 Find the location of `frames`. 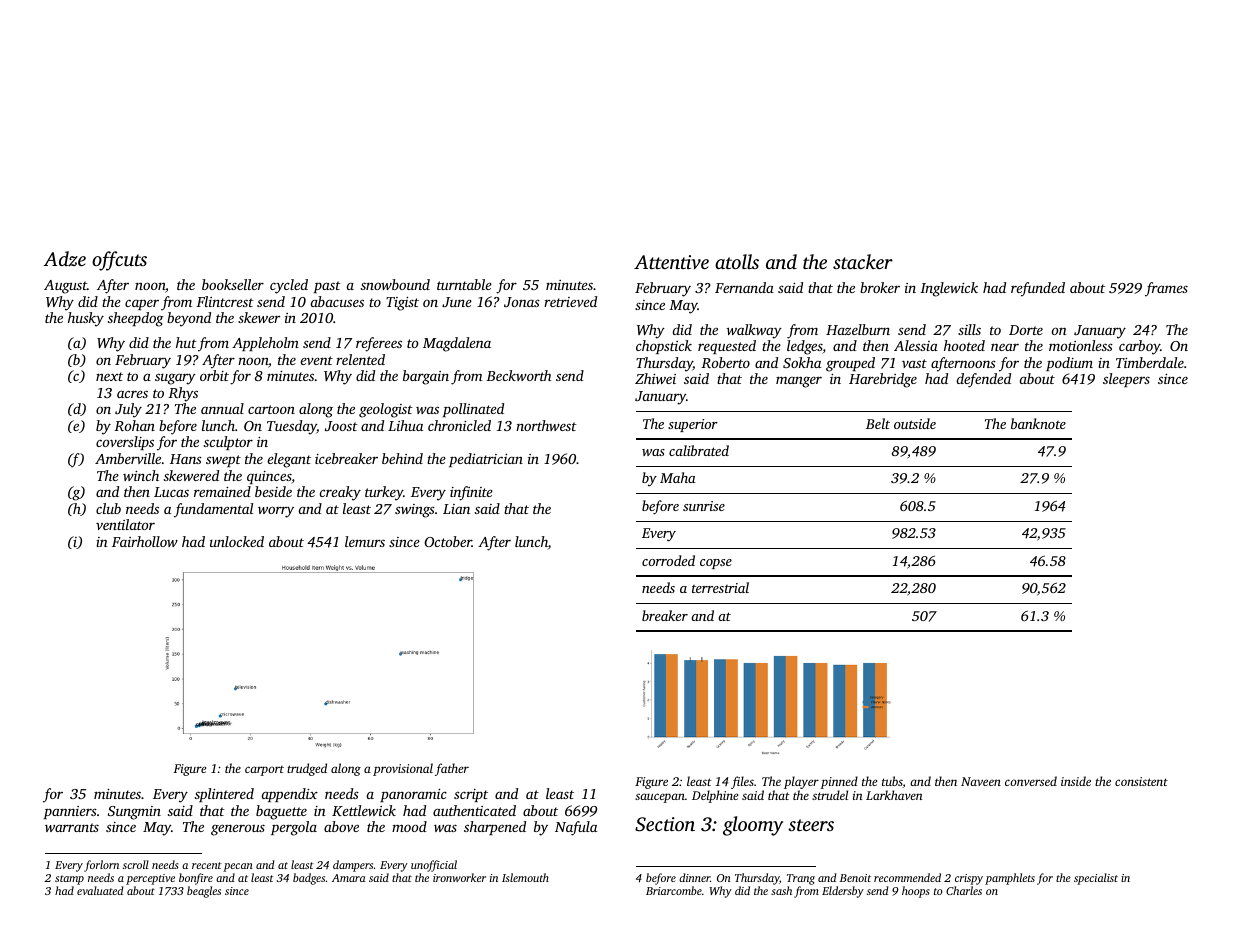

frames is located at coordinates (1166, 289).
